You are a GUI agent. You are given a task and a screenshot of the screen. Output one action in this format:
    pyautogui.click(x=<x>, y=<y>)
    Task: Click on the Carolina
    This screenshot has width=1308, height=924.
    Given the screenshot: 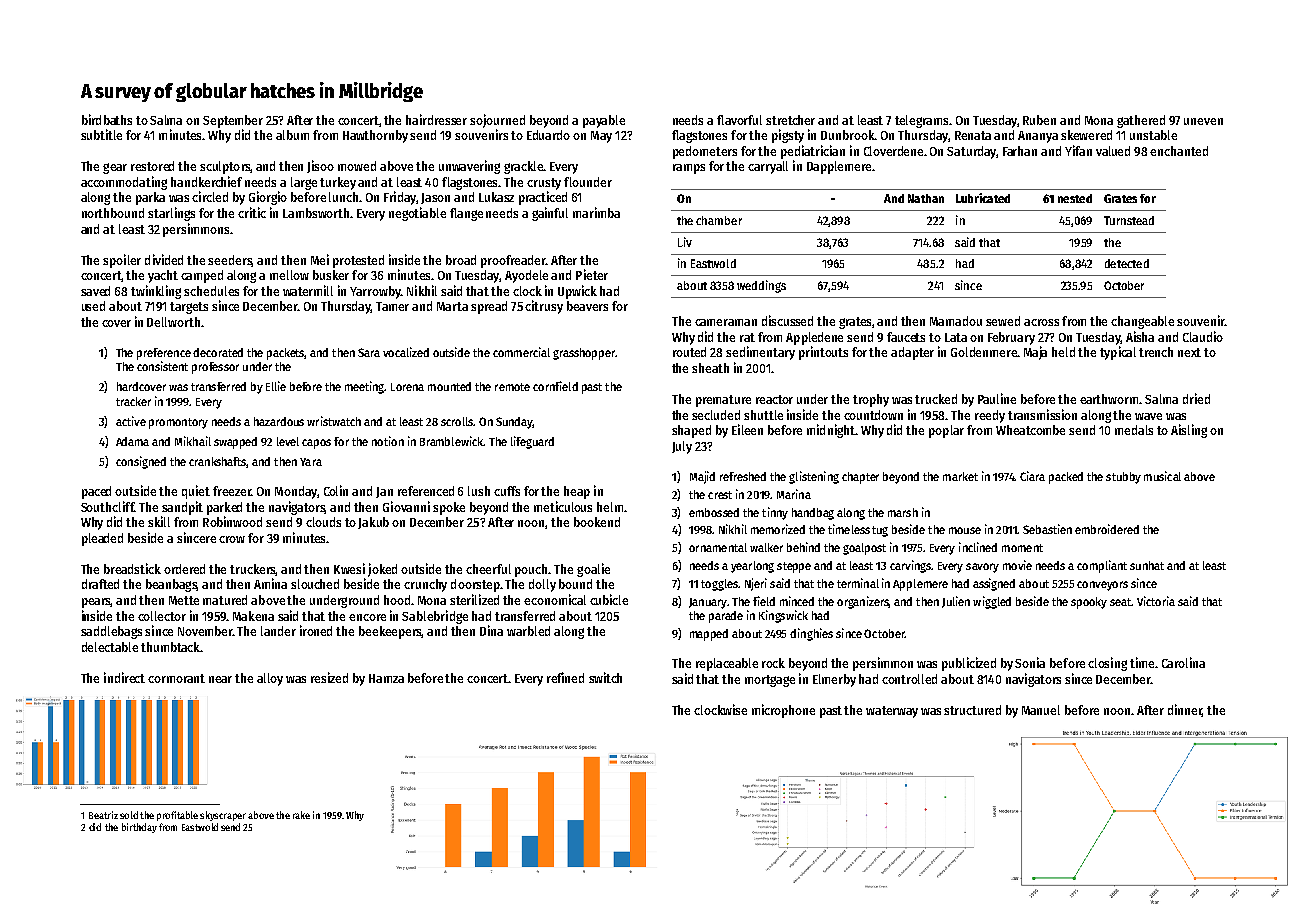 What is the action you would take?
    pyautogui.click(x=1183, y=662)
